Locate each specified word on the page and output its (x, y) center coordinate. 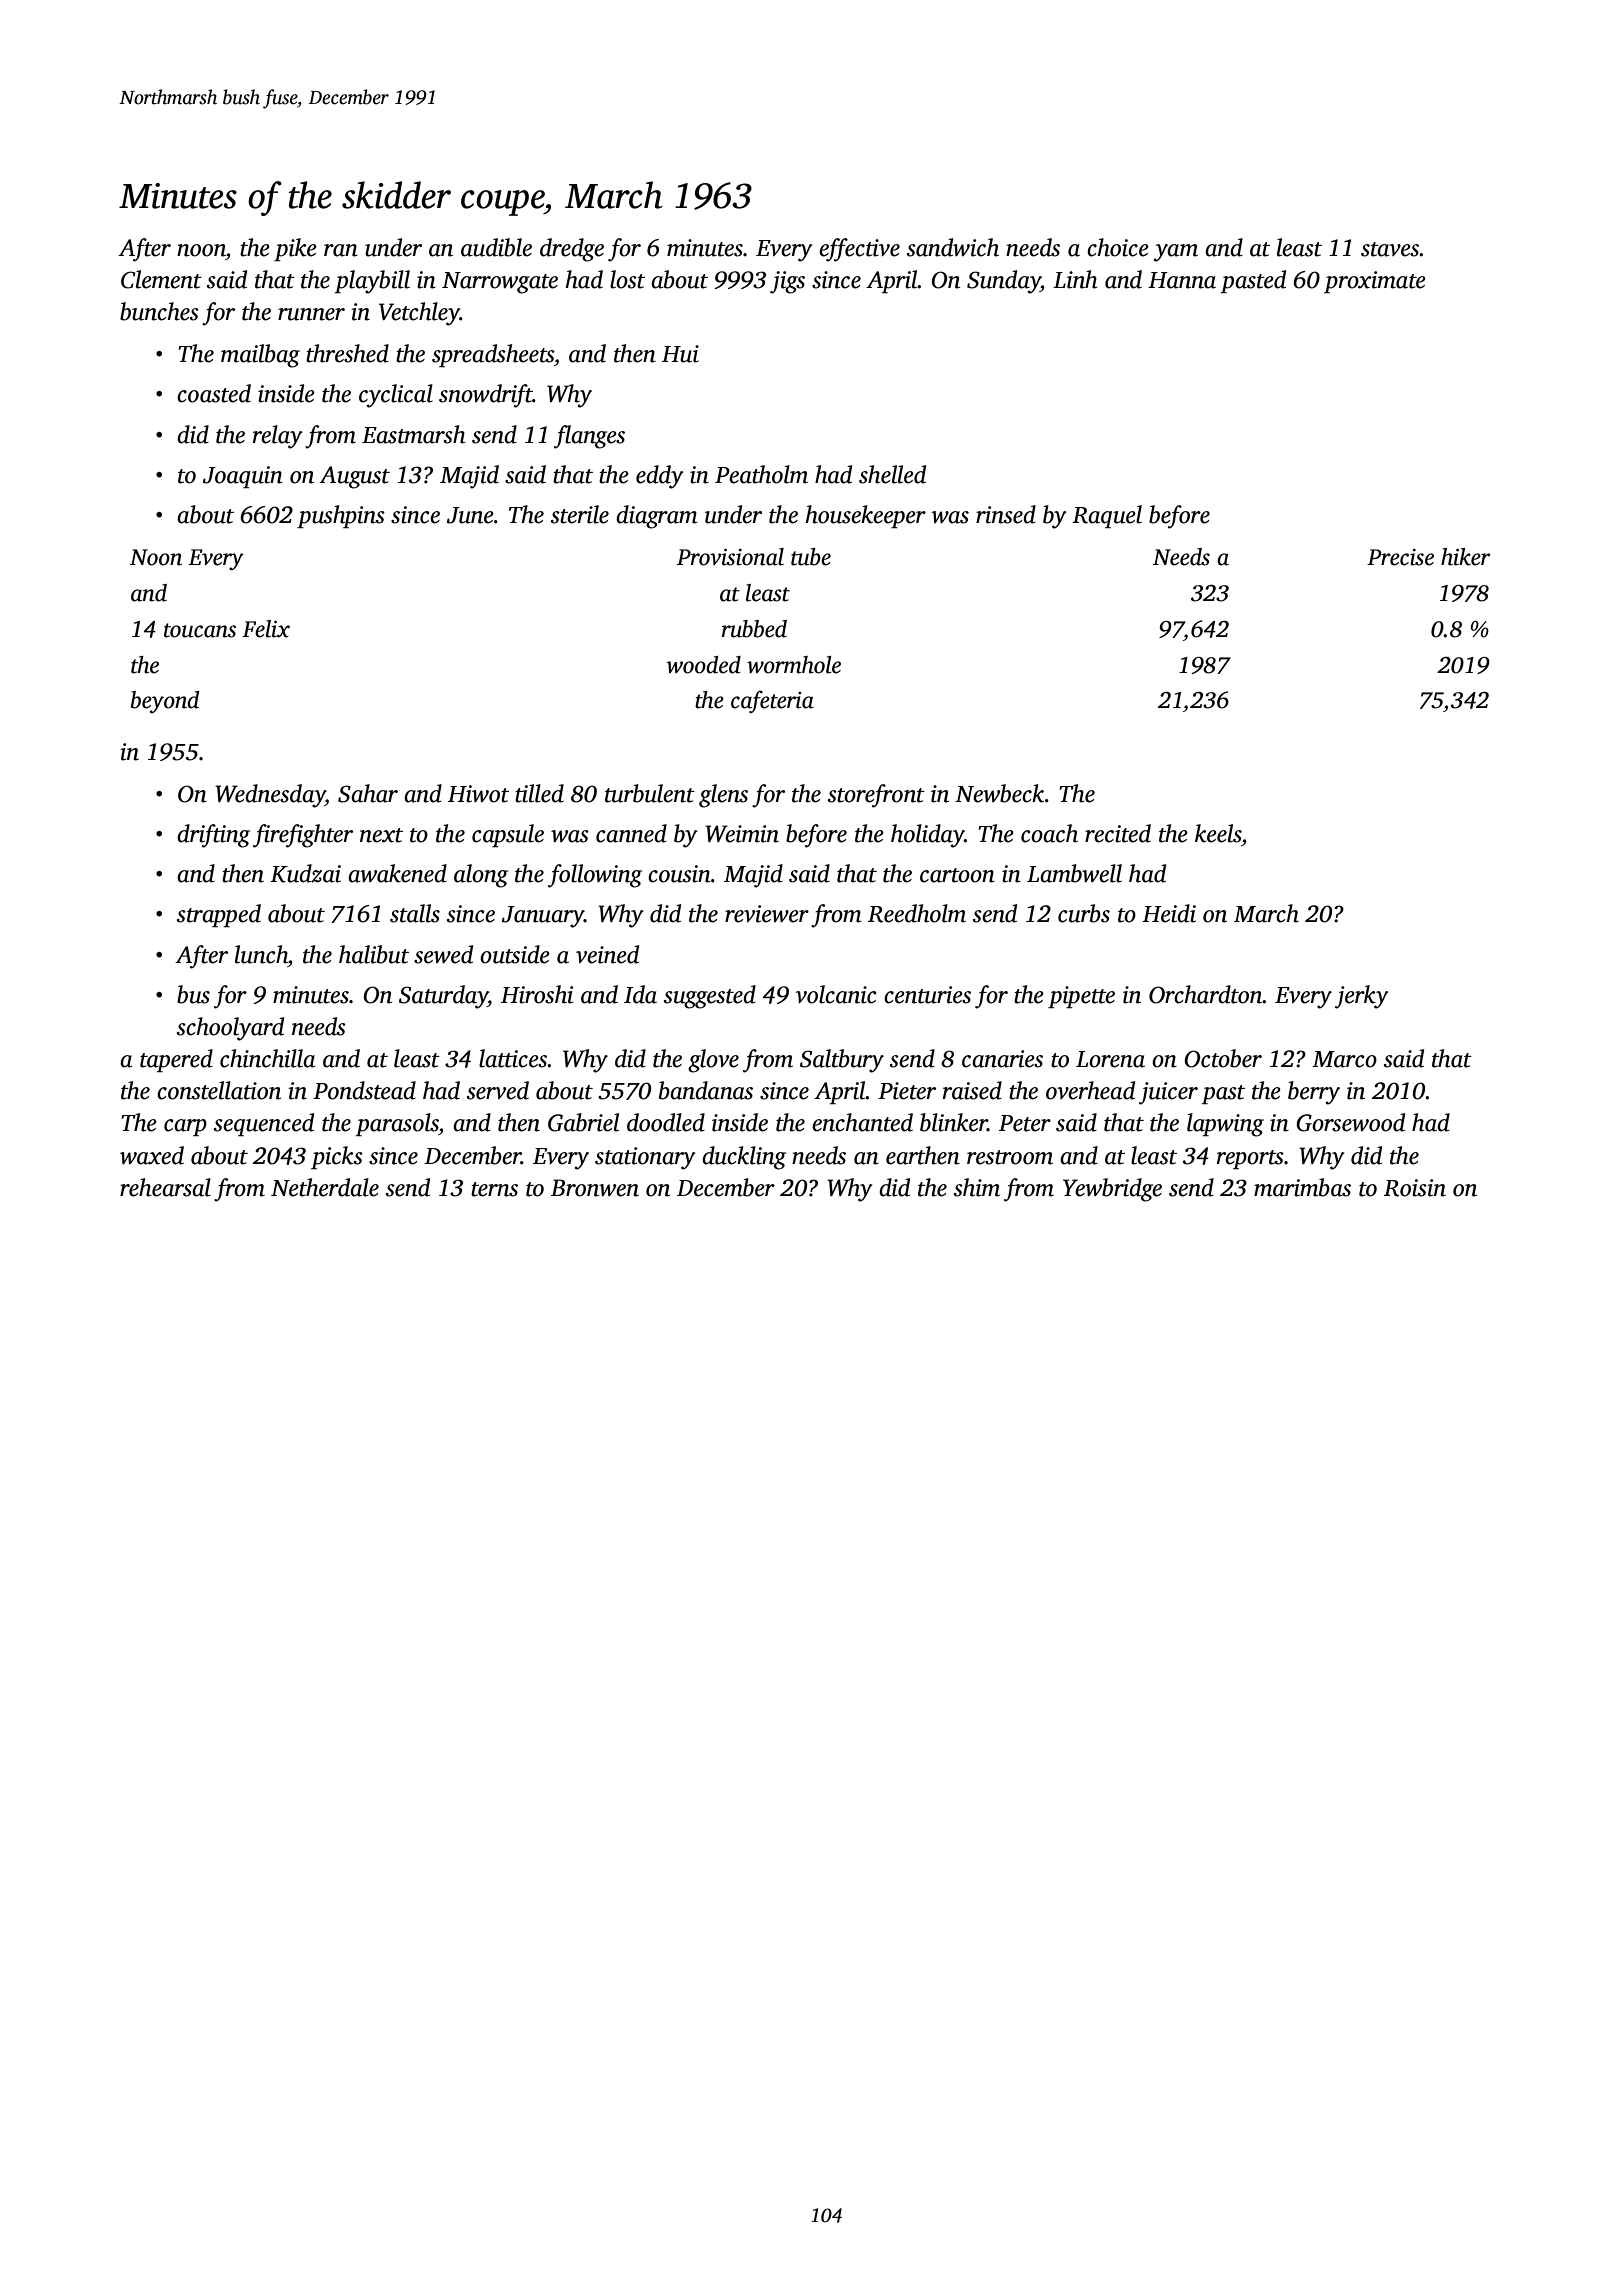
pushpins (341, 516)
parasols (397, 1124)
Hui (680, 354)
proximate (1375, 282)
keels (1218, 833)
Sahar (368, 793)
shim (977, 1187)
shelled (892, 474)
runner (311, 314)
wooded (703, 665)
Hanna (1182, 280)
